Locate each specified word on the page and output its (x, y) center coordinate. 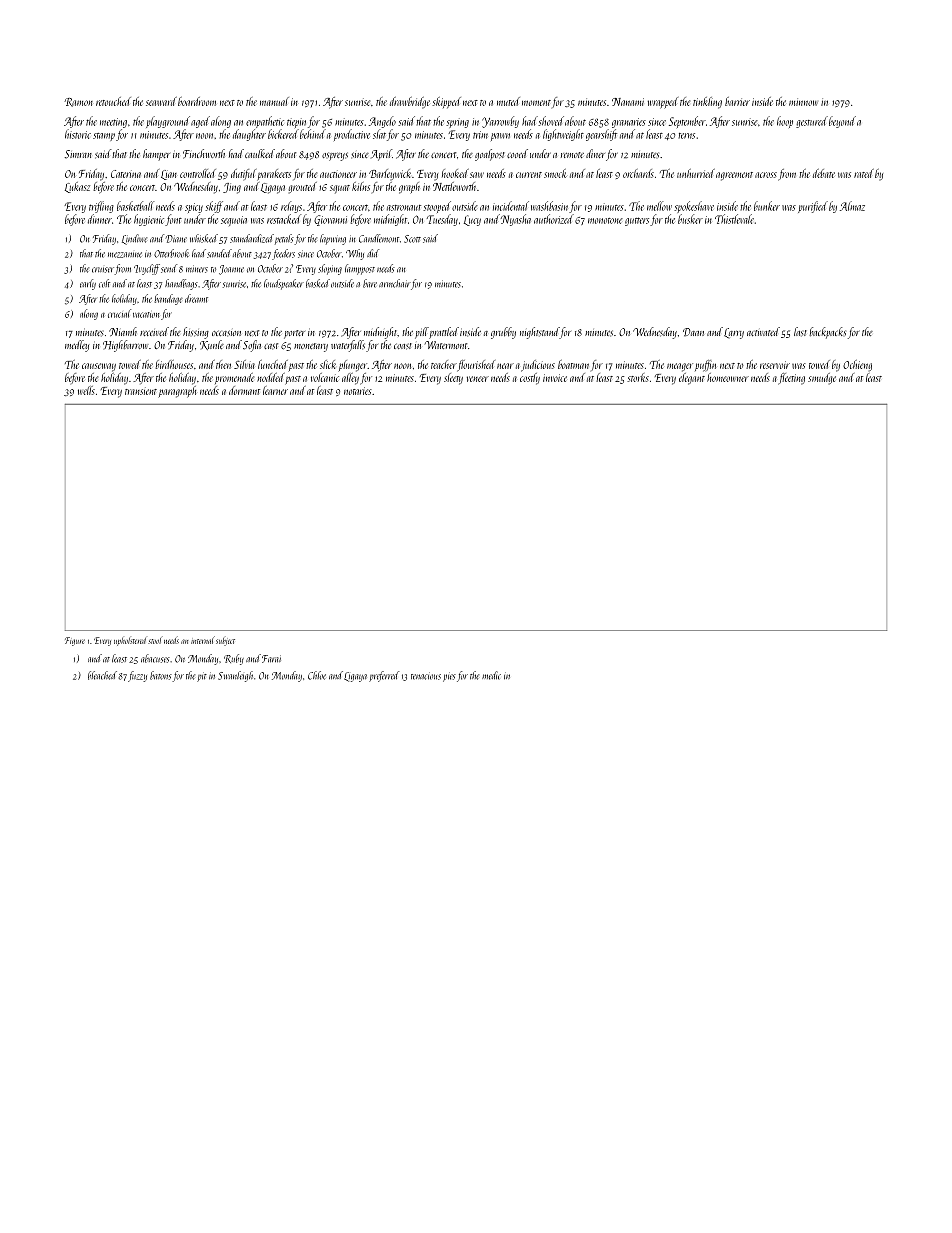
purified (813, 207)
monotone (605, 221)
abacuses (155, 658)
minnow (803, 102)
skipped (446, 102)
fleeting (791, 379)
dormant (244, 390)
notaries (358, 391)
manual (274, 101)
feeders (283, 254)
